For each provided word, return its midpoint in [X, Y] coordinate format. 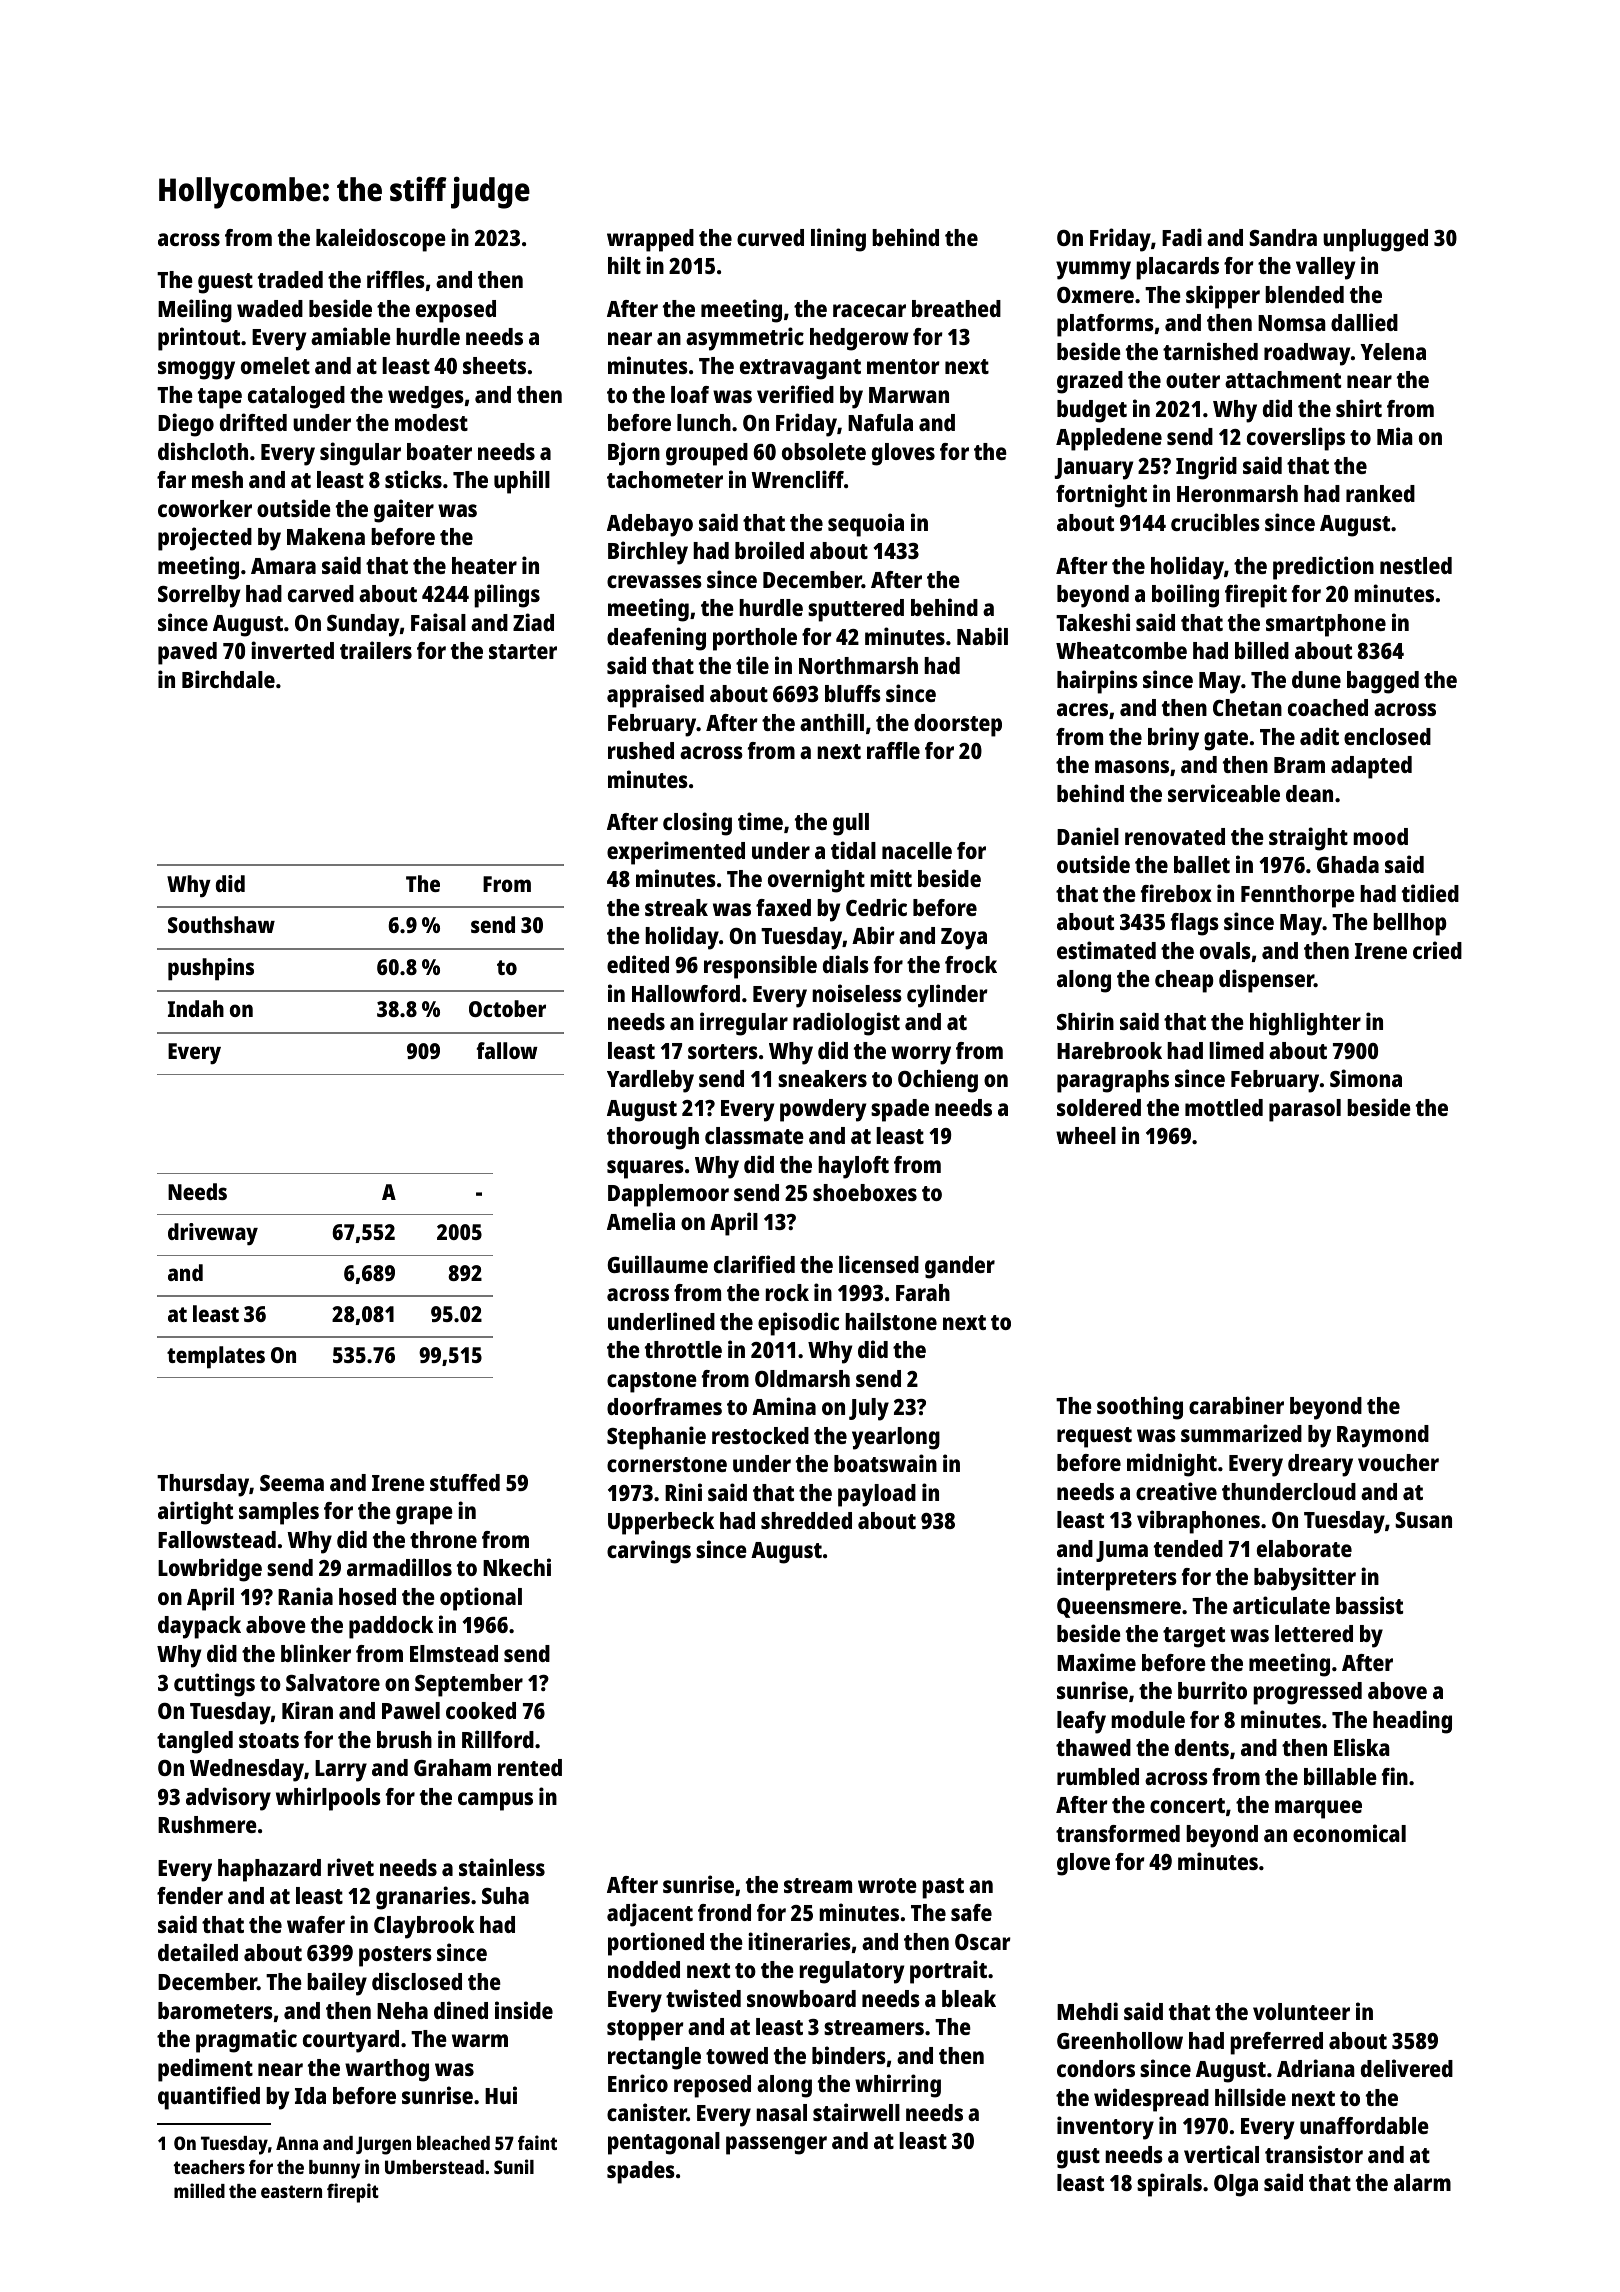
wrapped [650, 240]
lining [838, 240]
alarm [1422, 2182]
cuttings [214, 1685]
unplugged [1375, 240]
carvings [649, 1552]
